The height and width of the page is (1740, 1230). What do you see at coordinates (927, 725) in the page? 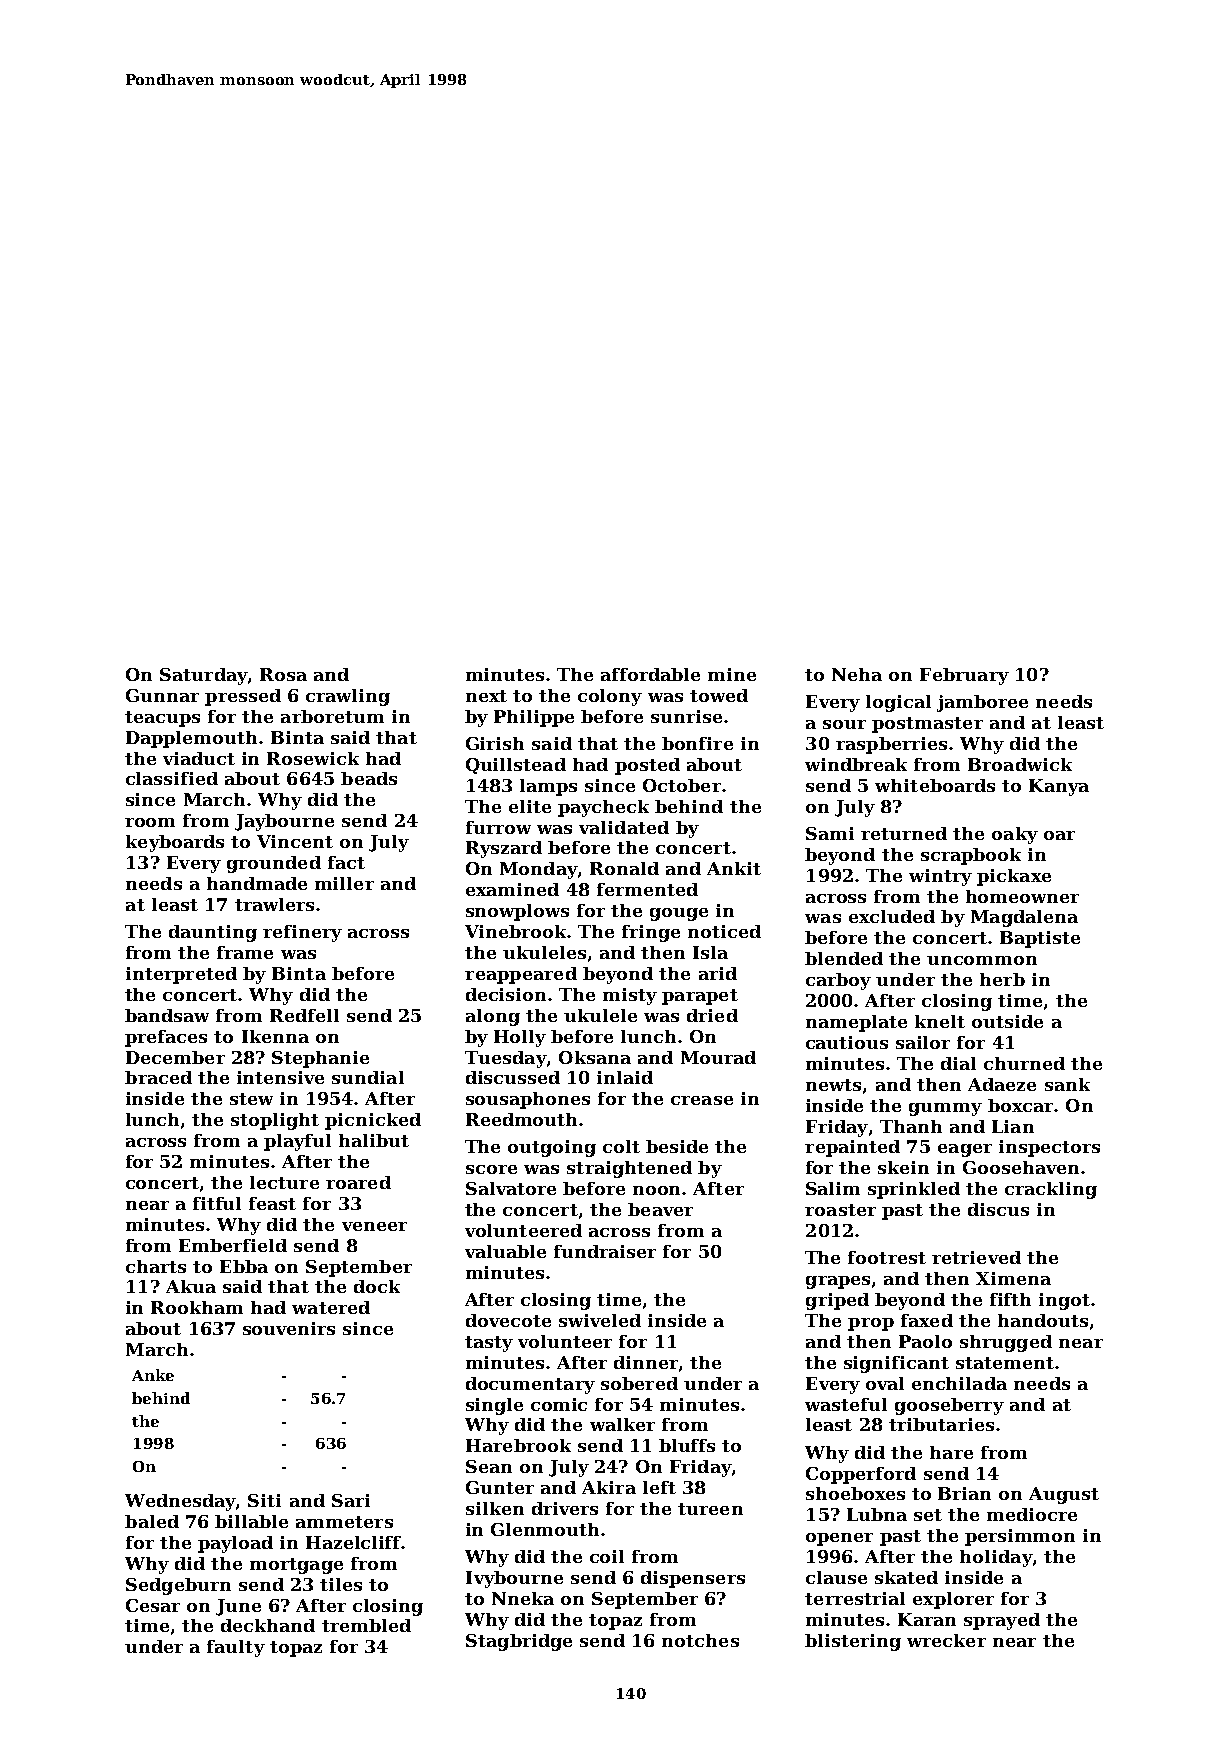
I see `postmaster` at bounding box center [927, 725].
